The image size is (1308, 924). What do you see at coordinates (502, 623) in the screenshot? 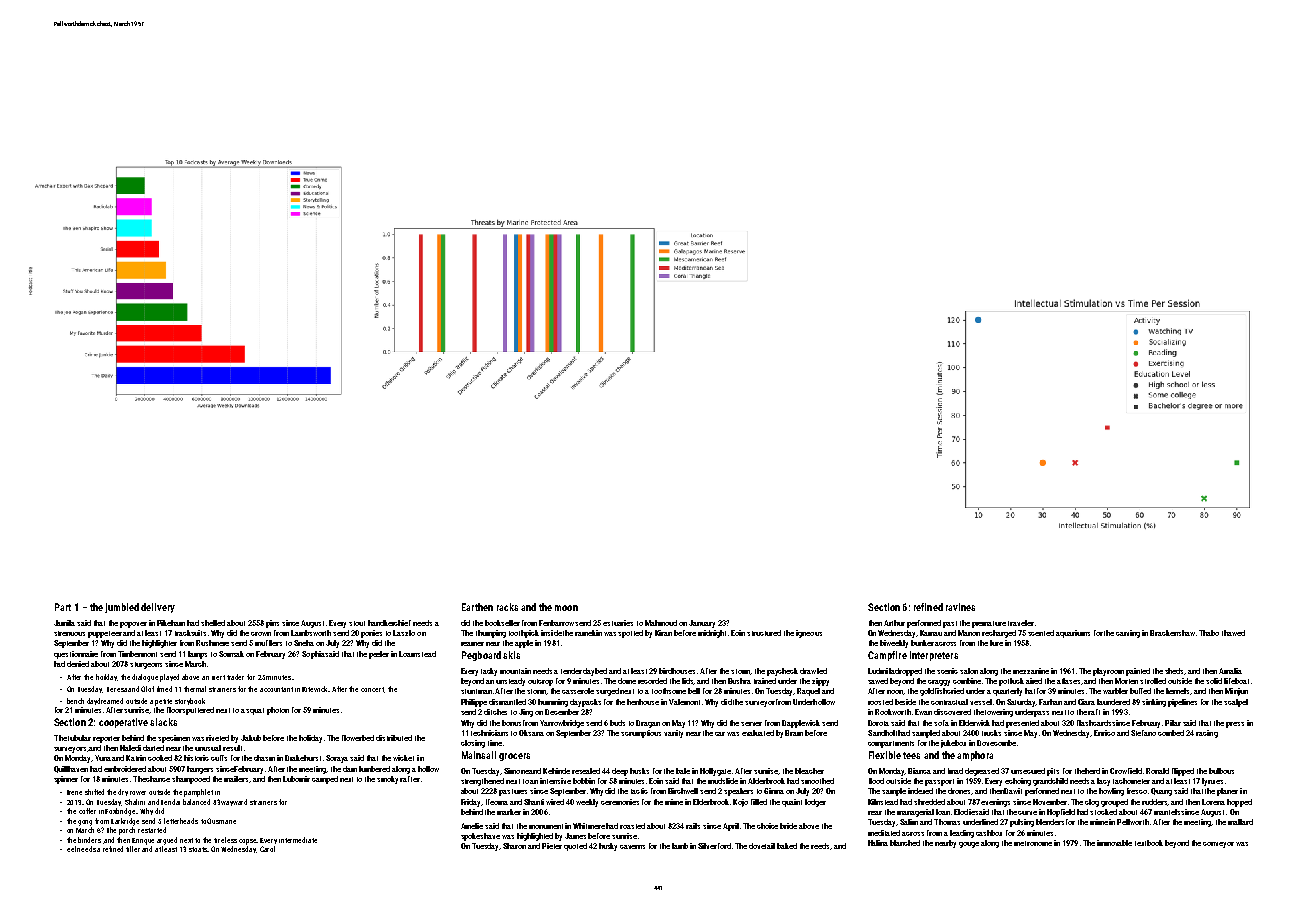
I see `bookseller` at bounding box center [502, 623].
